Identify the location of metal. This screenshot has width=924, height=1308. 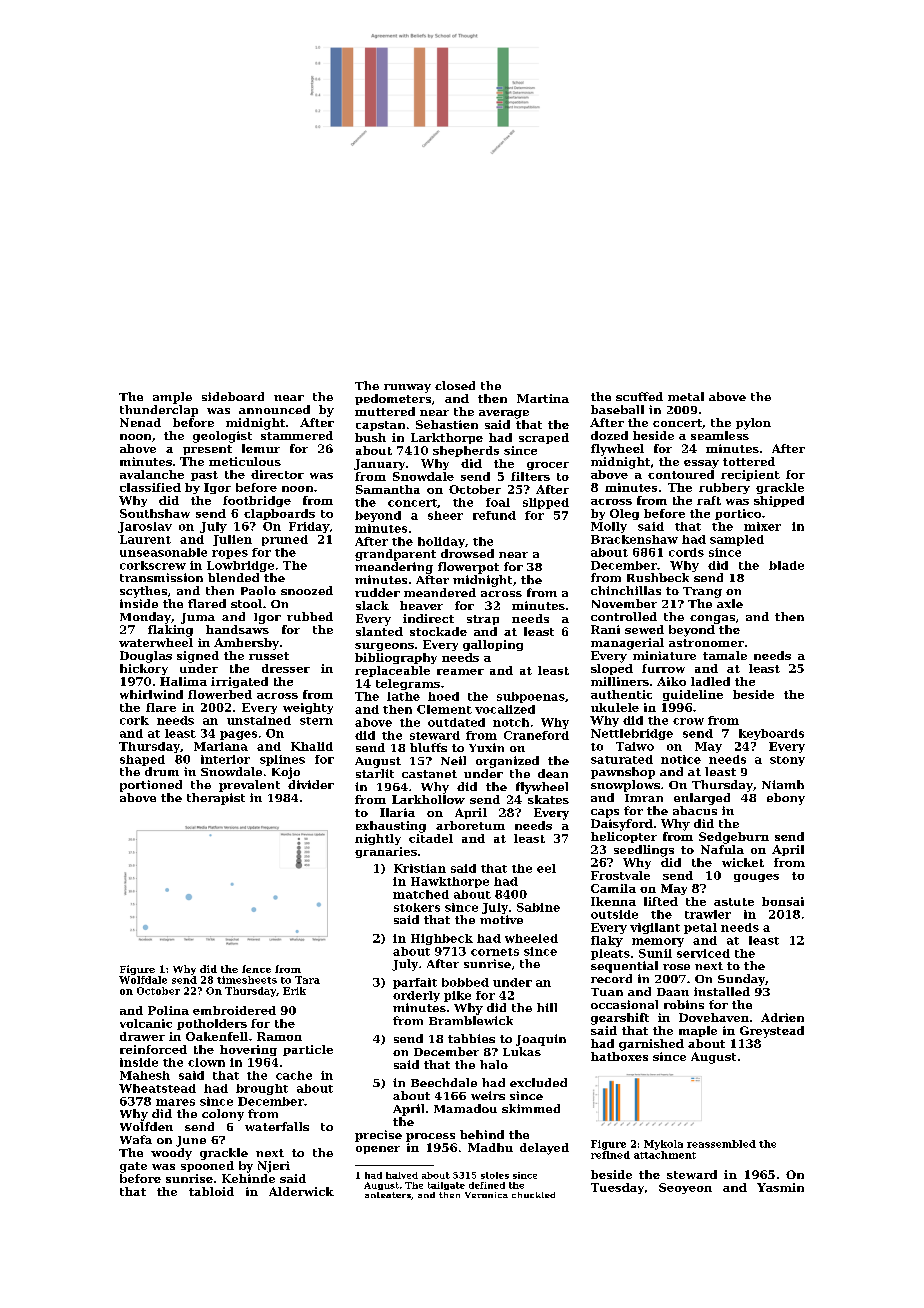
(686, 396).
